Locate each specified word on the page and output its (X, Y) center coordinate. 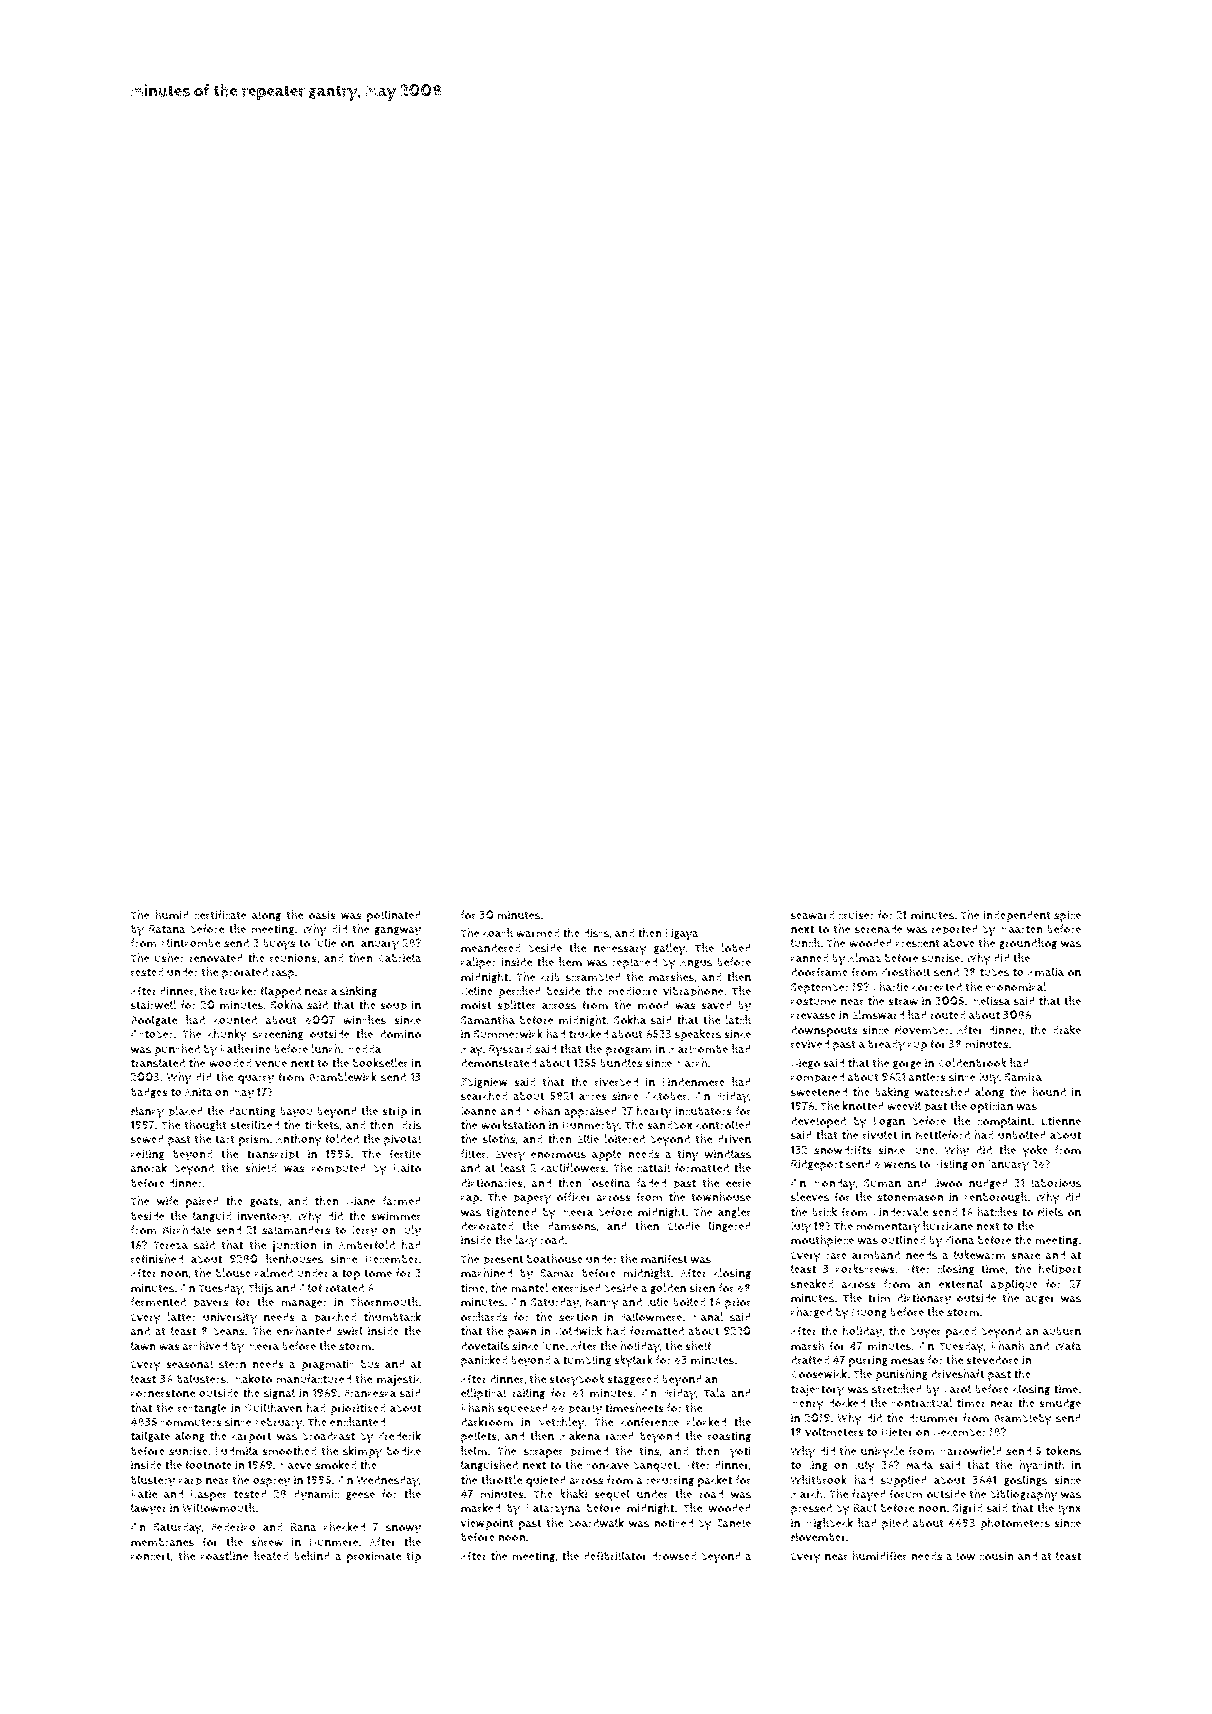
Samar (557, 1273)
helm (474, 1451)
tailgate (150, 1436)
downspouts (824, 1031)
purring (868, 1361)
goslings (1025, 1480)
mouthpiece (822, 1241)
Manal (708, 1316)
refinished (157, 1259)
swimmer (396, 1216)
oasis (322, 915)
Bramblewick (343, 1077)
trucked (588, 1034)
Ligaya (682, 935)
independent (1017, 916)
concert (151, 1556)
